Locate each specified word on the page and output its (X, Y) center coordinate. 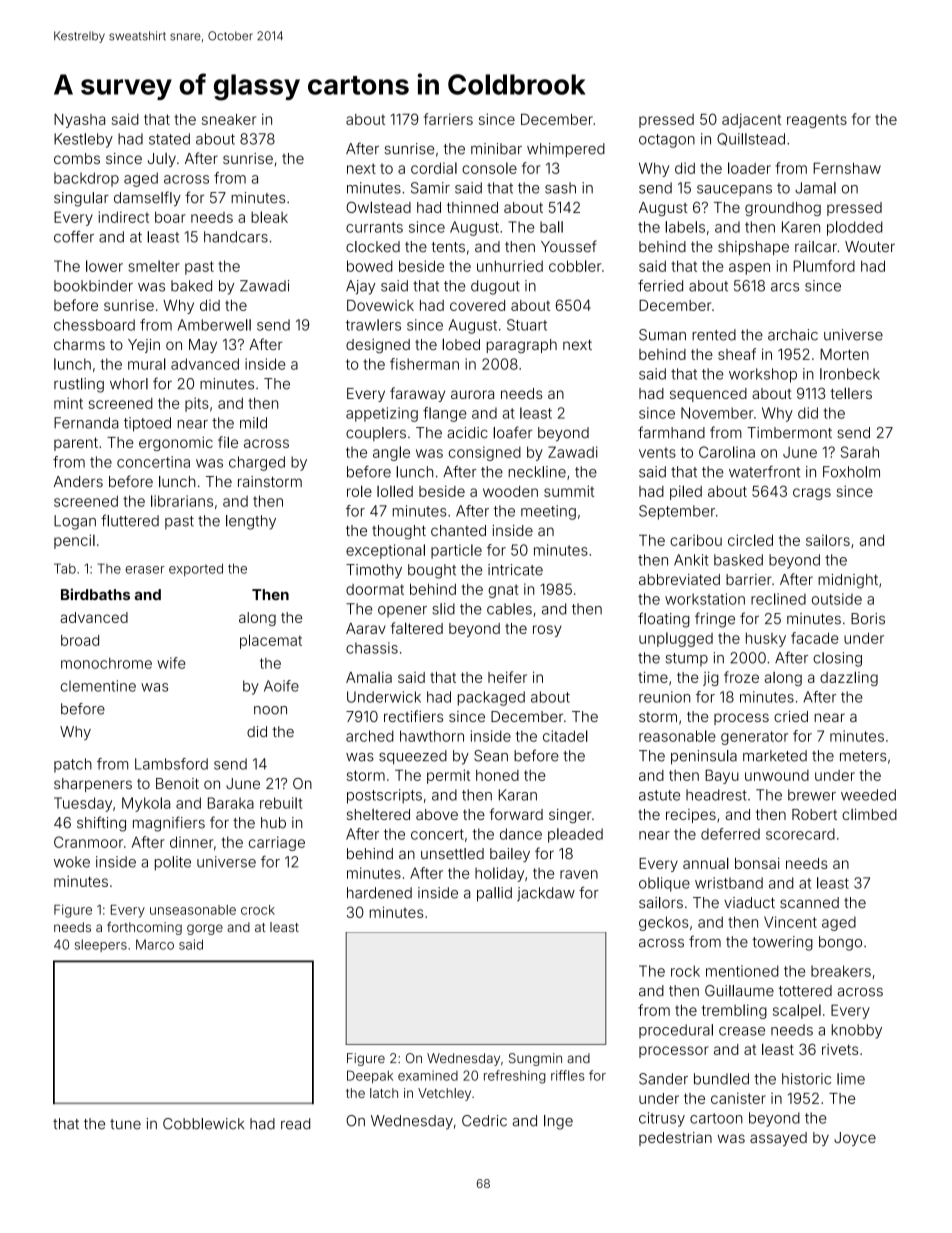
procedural (676, 1031)
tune (125, 1124)
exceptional (385, 551)
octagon (667, 141)
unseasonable (193, 910)
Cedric (484, 1121)
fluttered (130, 520)
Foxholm (851, 472)
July (162, 160)
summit (569, 491)
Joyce (855, 1139)
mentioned (742, 971)
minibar (496, 149)
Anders (78, 481)
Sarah (860, 452)
